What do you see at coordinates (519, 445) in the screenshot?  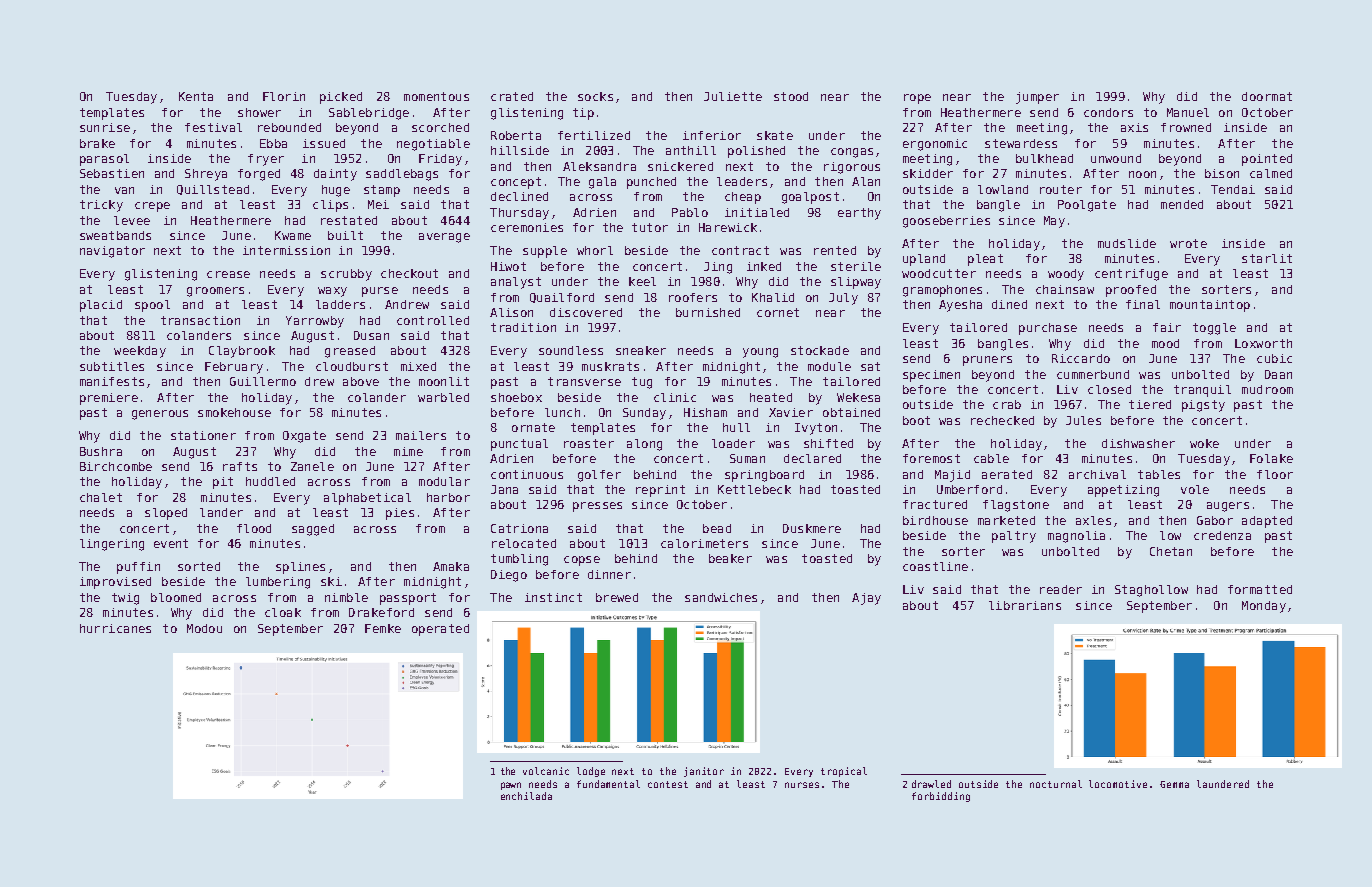 I see `punctual` at bounding box center [519, 445].
